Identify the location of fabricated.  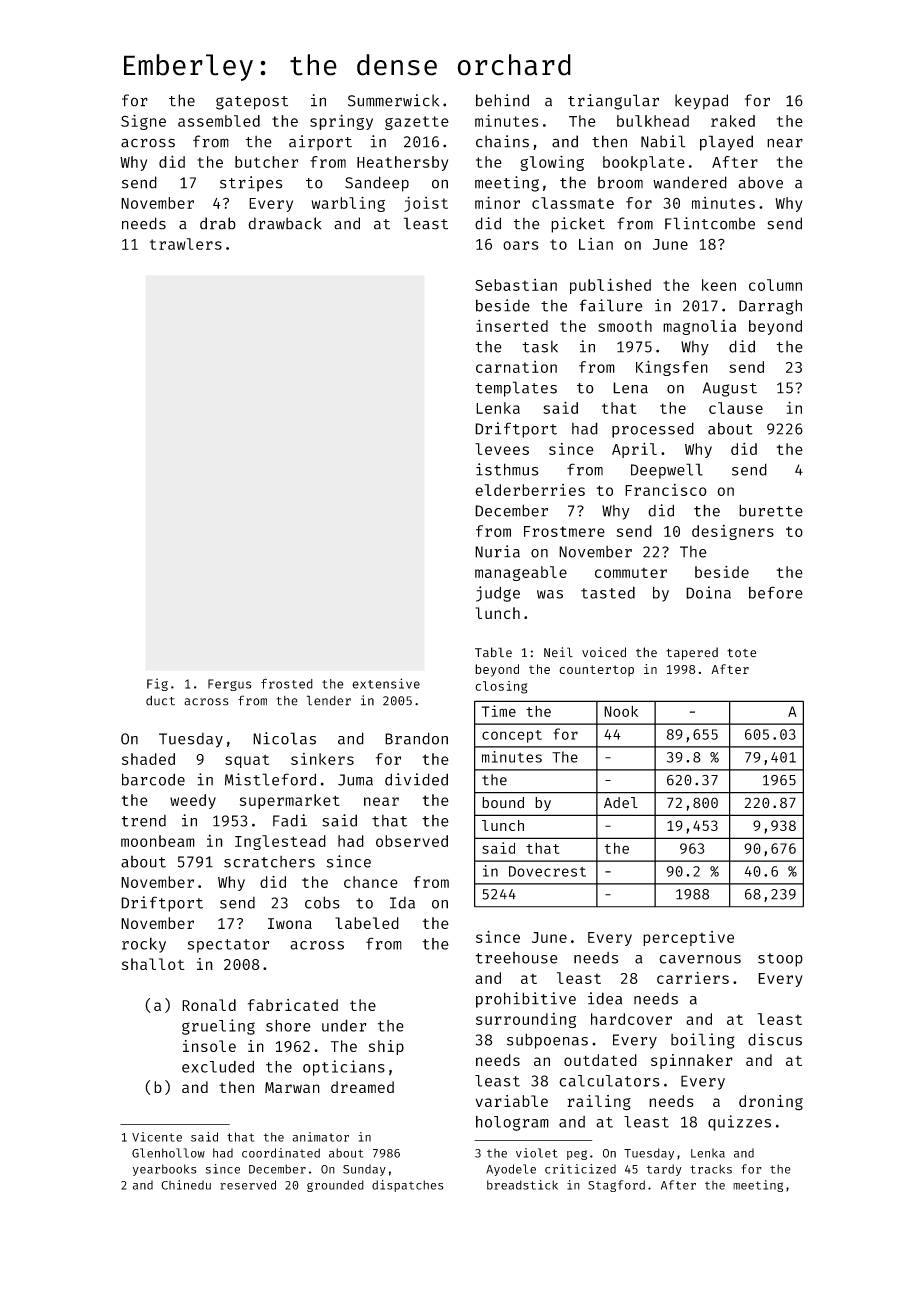
(293, 1005).
